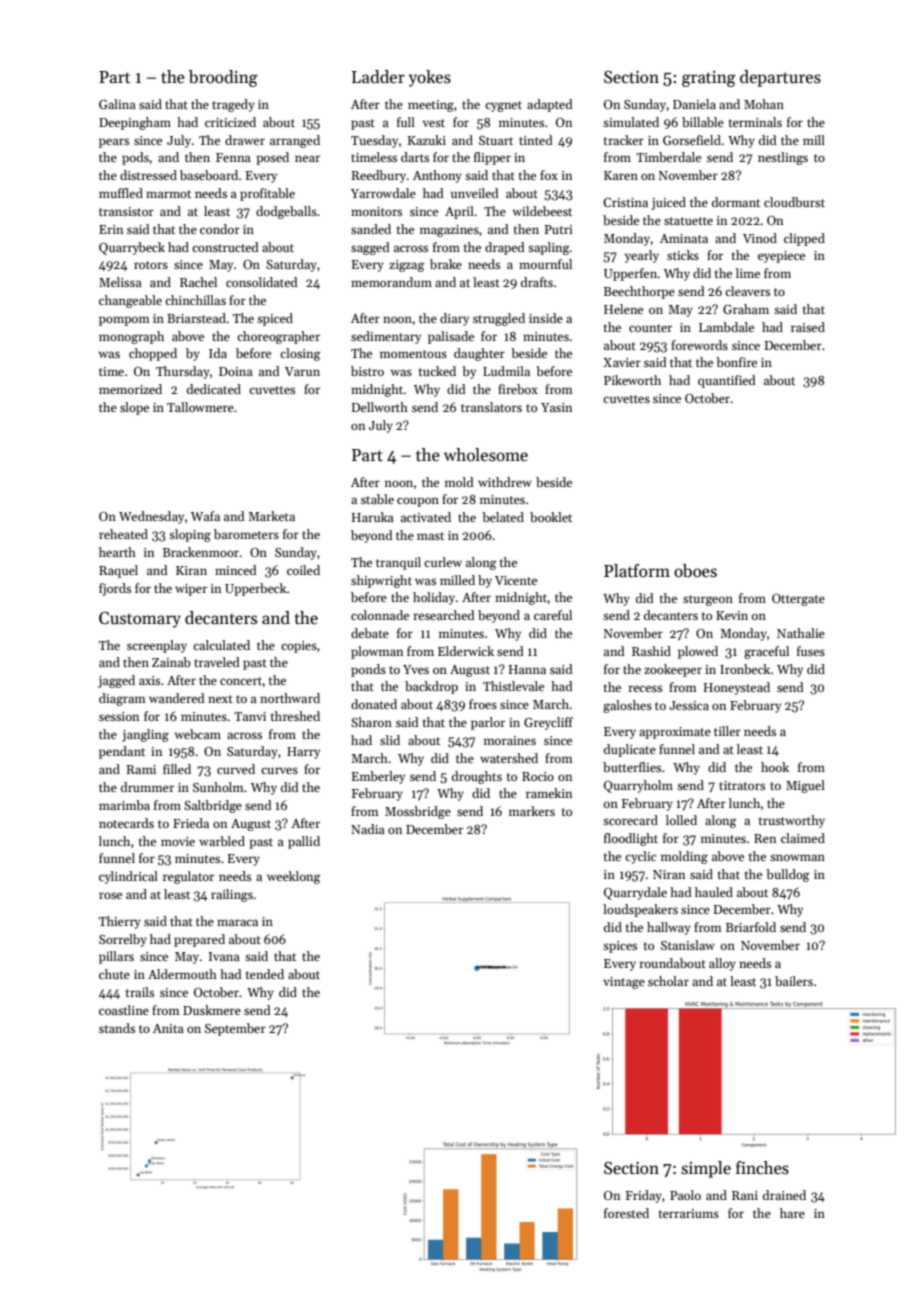 Image resolution: width=924 pixels, height=1308 pixels. What do you see at coordinates (808, 327) in the page?
I see `raised` at bounding box center [808, 327].
